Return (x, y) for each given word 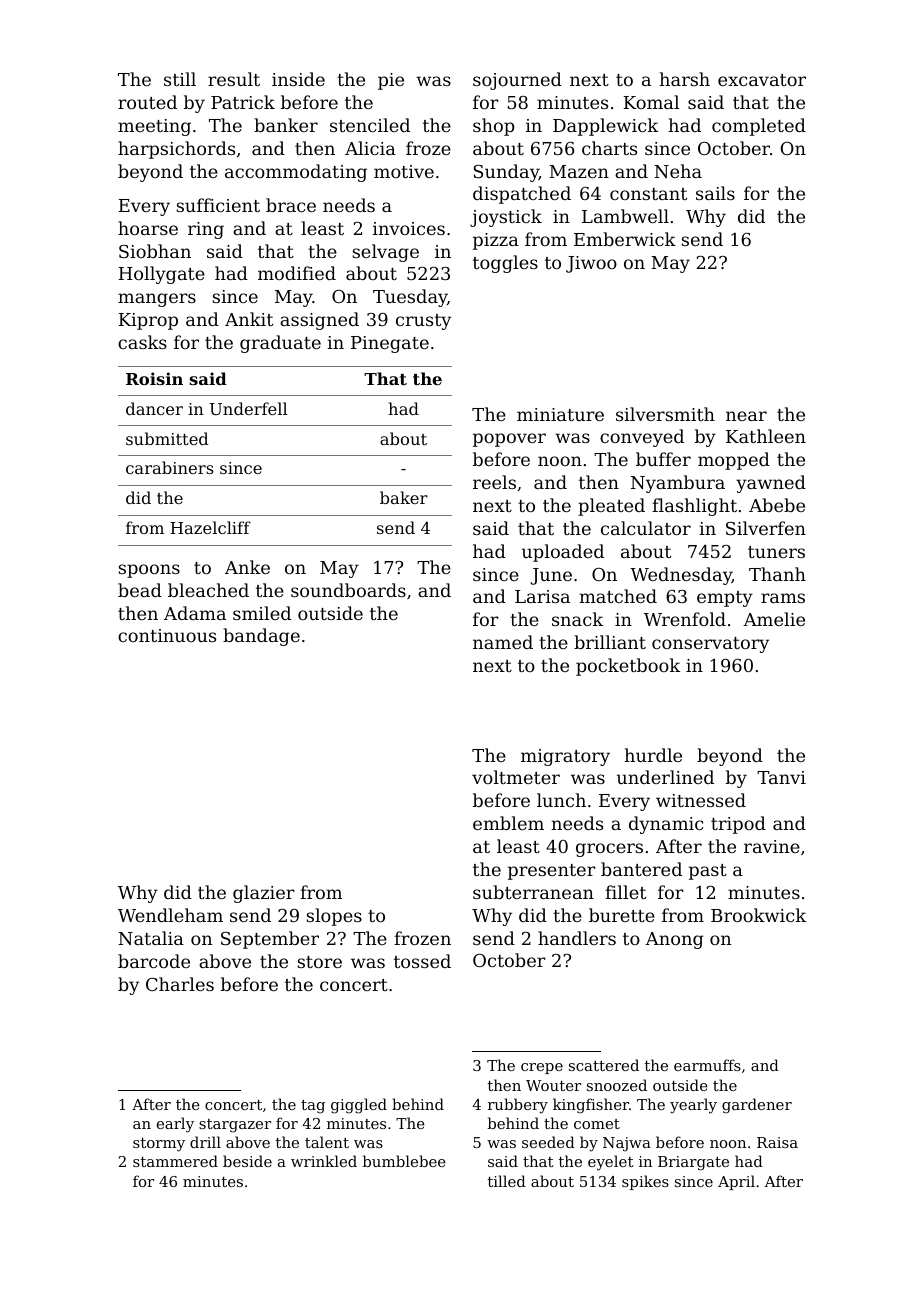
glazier (264, 894)
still (180, 79)
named (503, 642)
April (736, 1182)
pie (391, 81)
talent (327, 1142)
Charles (180, 984)
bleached (208, 590)
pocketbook (628, 667)
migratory (565, 757)
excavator (762, 80)
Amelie (774, 619)
